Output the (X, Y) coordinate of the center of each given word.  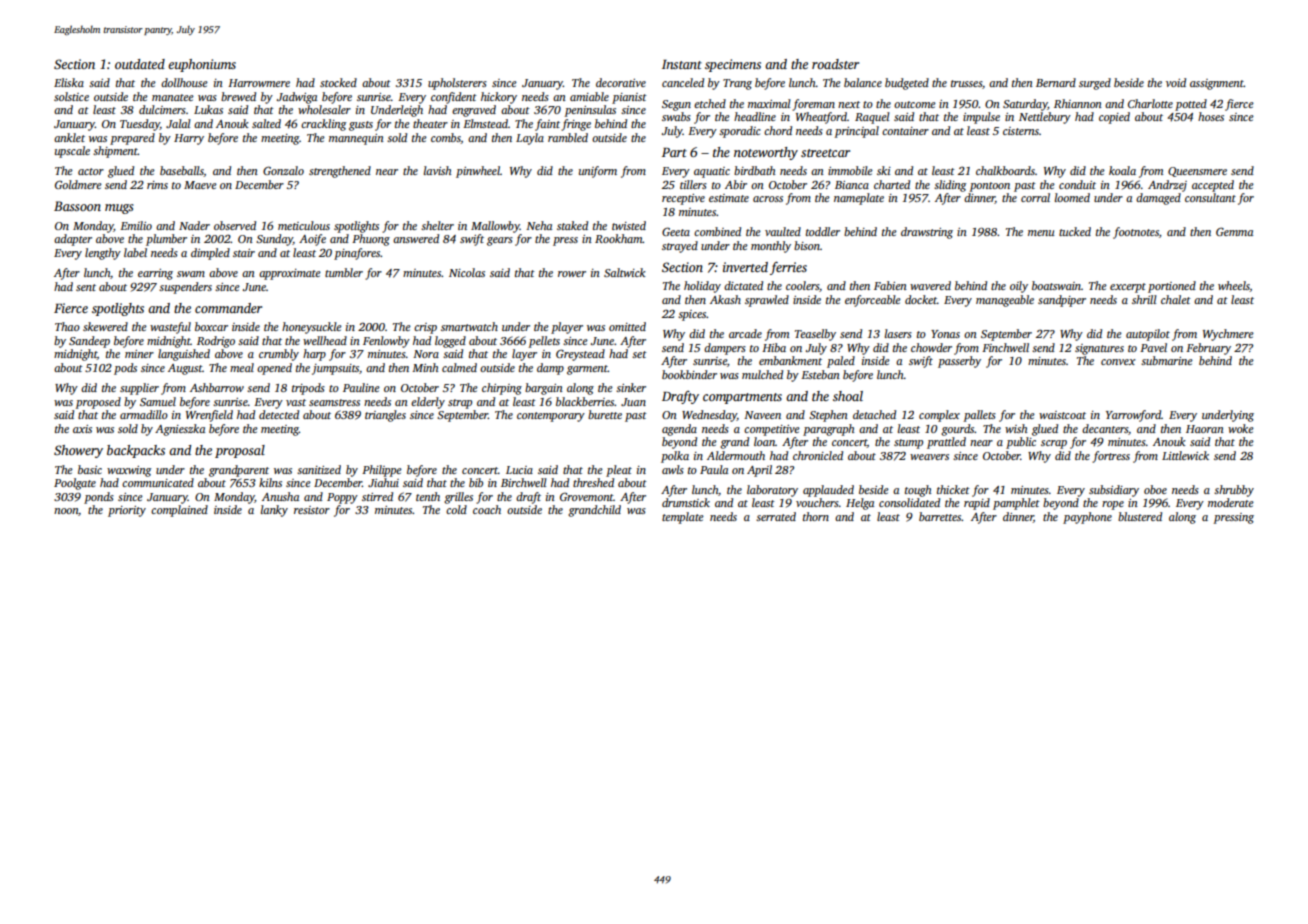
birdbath (755, 170)
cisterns (1021, 131)
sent (86, 287)
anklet (69, 137)
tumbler (344, 272)
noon (66, 512)
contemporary (551, 417)
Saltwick (625, 272)
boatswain (1056, 285)
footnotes (1136, 233)
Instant (682, 64)
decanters (1105, 428)
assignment (1217, 84)
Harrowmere (259, 83)
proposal (240, 451)
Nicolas (467, 272)
